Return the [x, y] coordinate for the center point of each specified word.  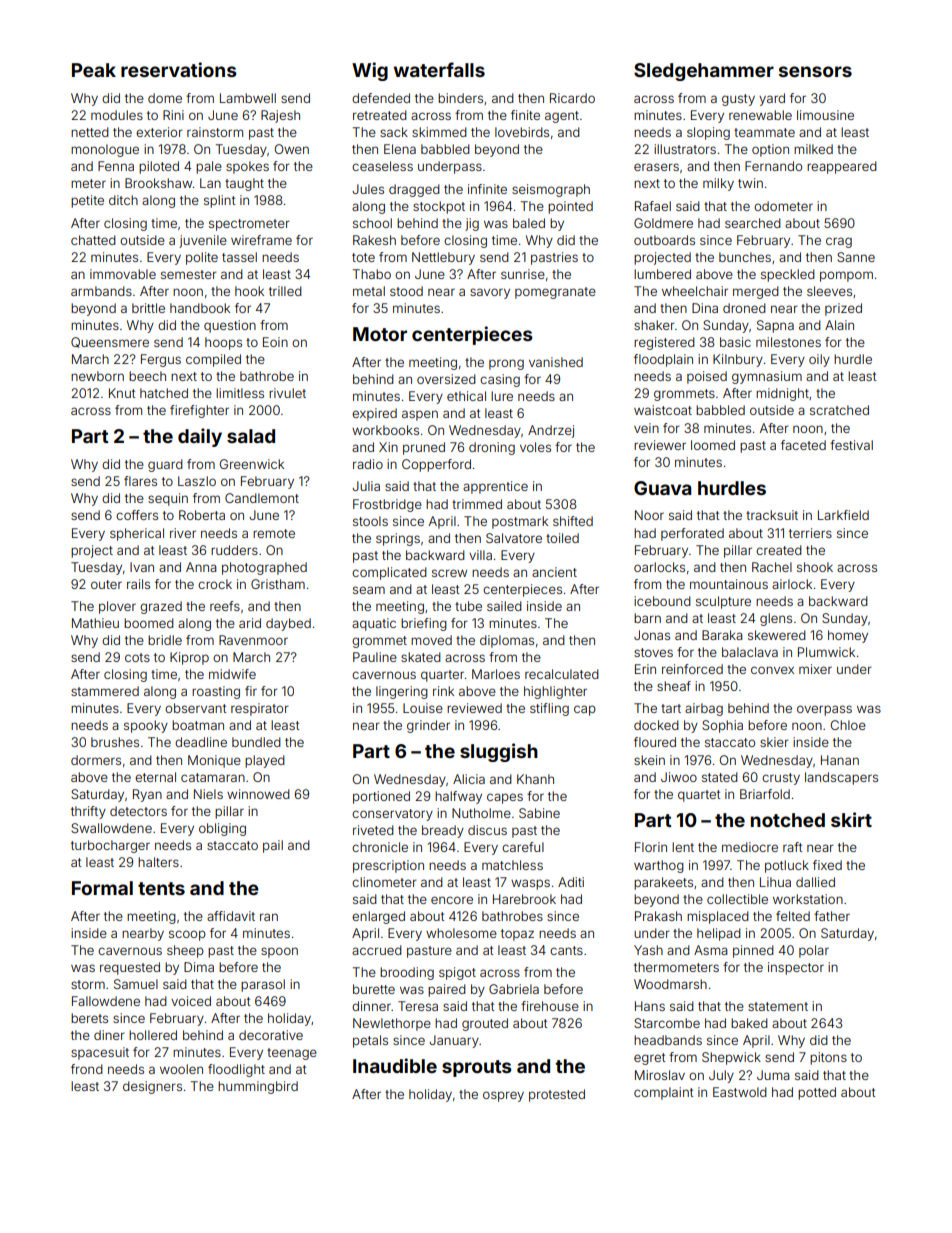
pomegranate [555, 293]
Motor [380, 334]
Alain [839, 325]
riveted [373, 830]
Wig [370, 71]
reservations [179, 69]
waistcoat [663, 410]
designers [152, 1087]
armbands [101, 291]
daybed [288, 624]
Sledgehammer [704, 72]
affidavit [231, 916]
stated [720, 777]
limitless [240, 393]
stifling [549, 709]
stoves [653, 652]
